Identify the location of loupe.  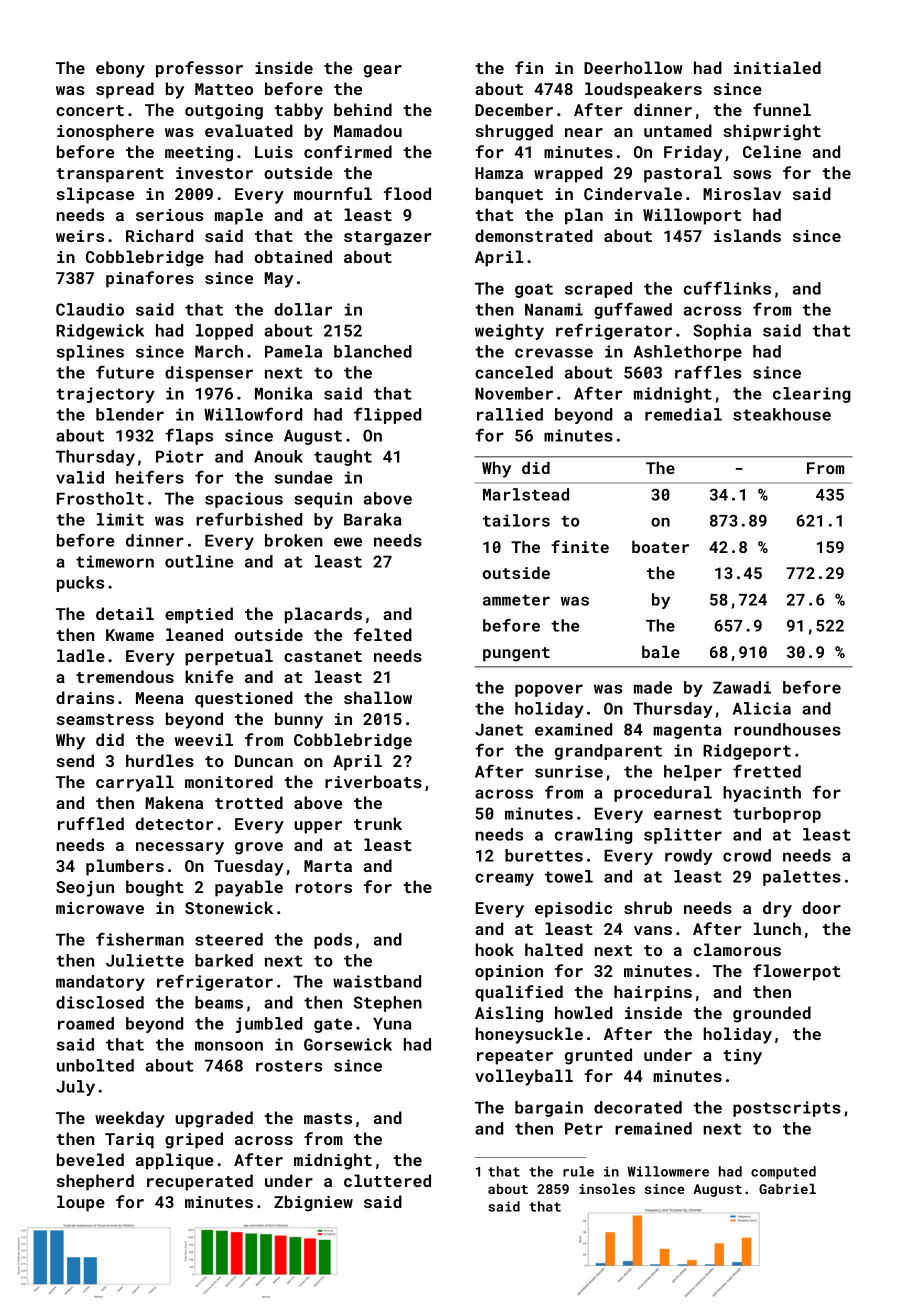
(81, 1203).
